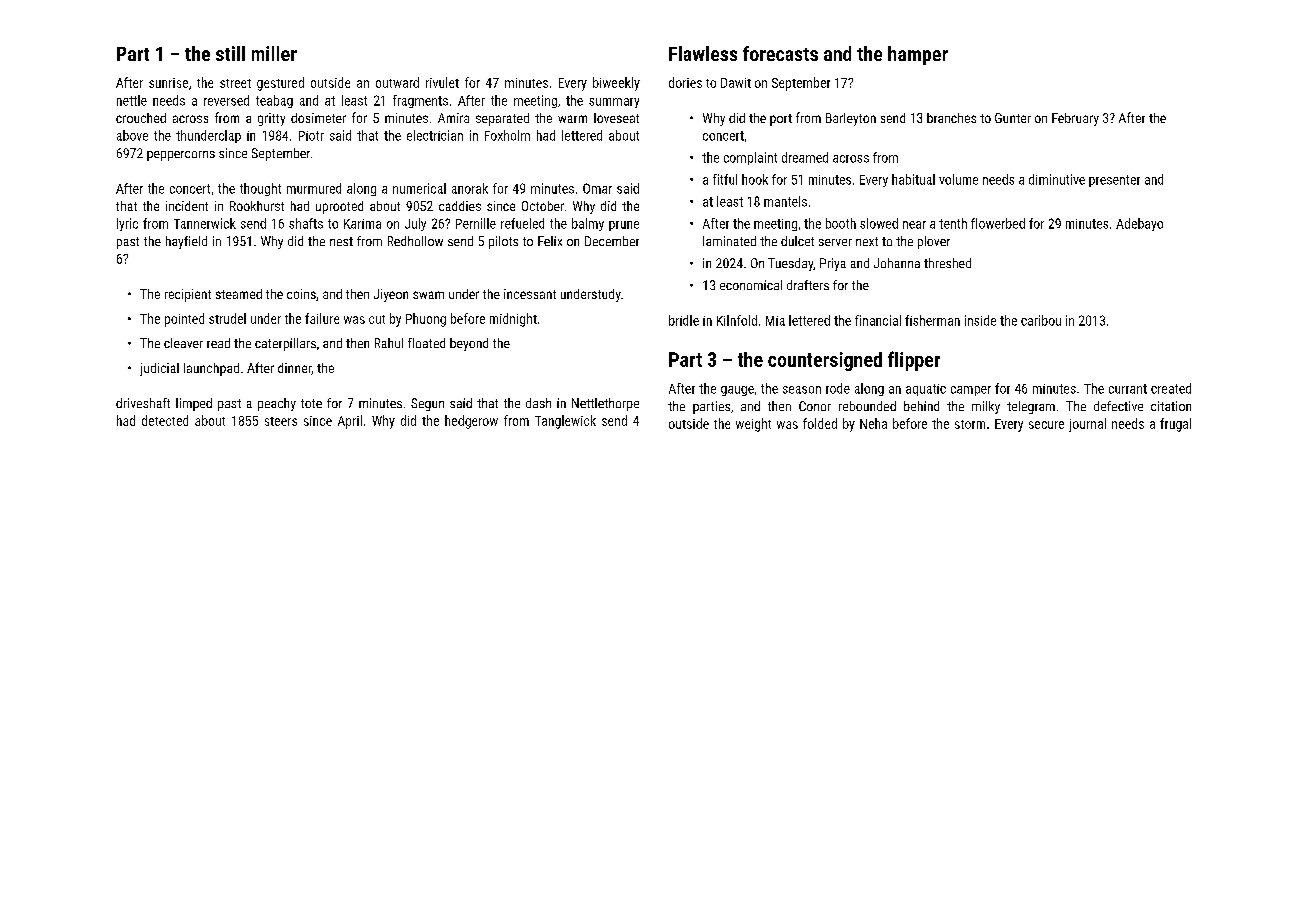 The width and height of the document is (1308, 924). Describe the element at coordinates (725, 179) in the document. I see `fitful` at that location.
